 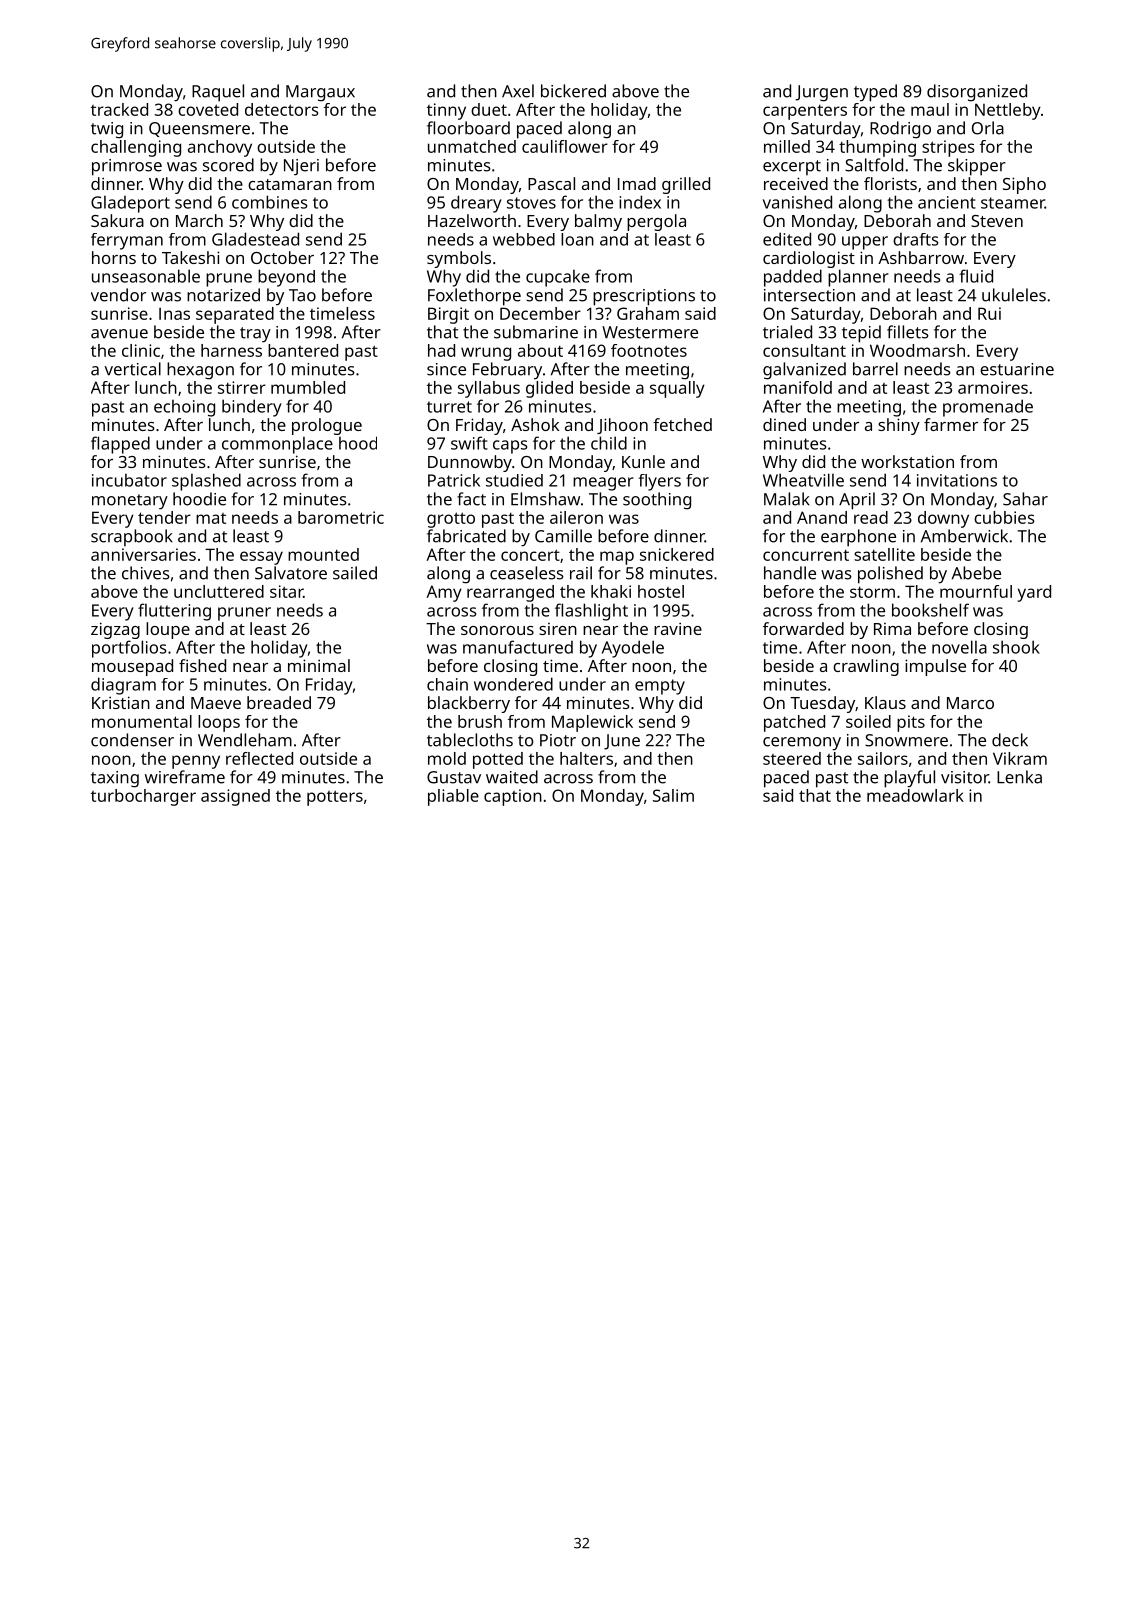 What do you see at coordinates (335, 798) in the image?
I see `potters` at bounding box center [335, 798].
